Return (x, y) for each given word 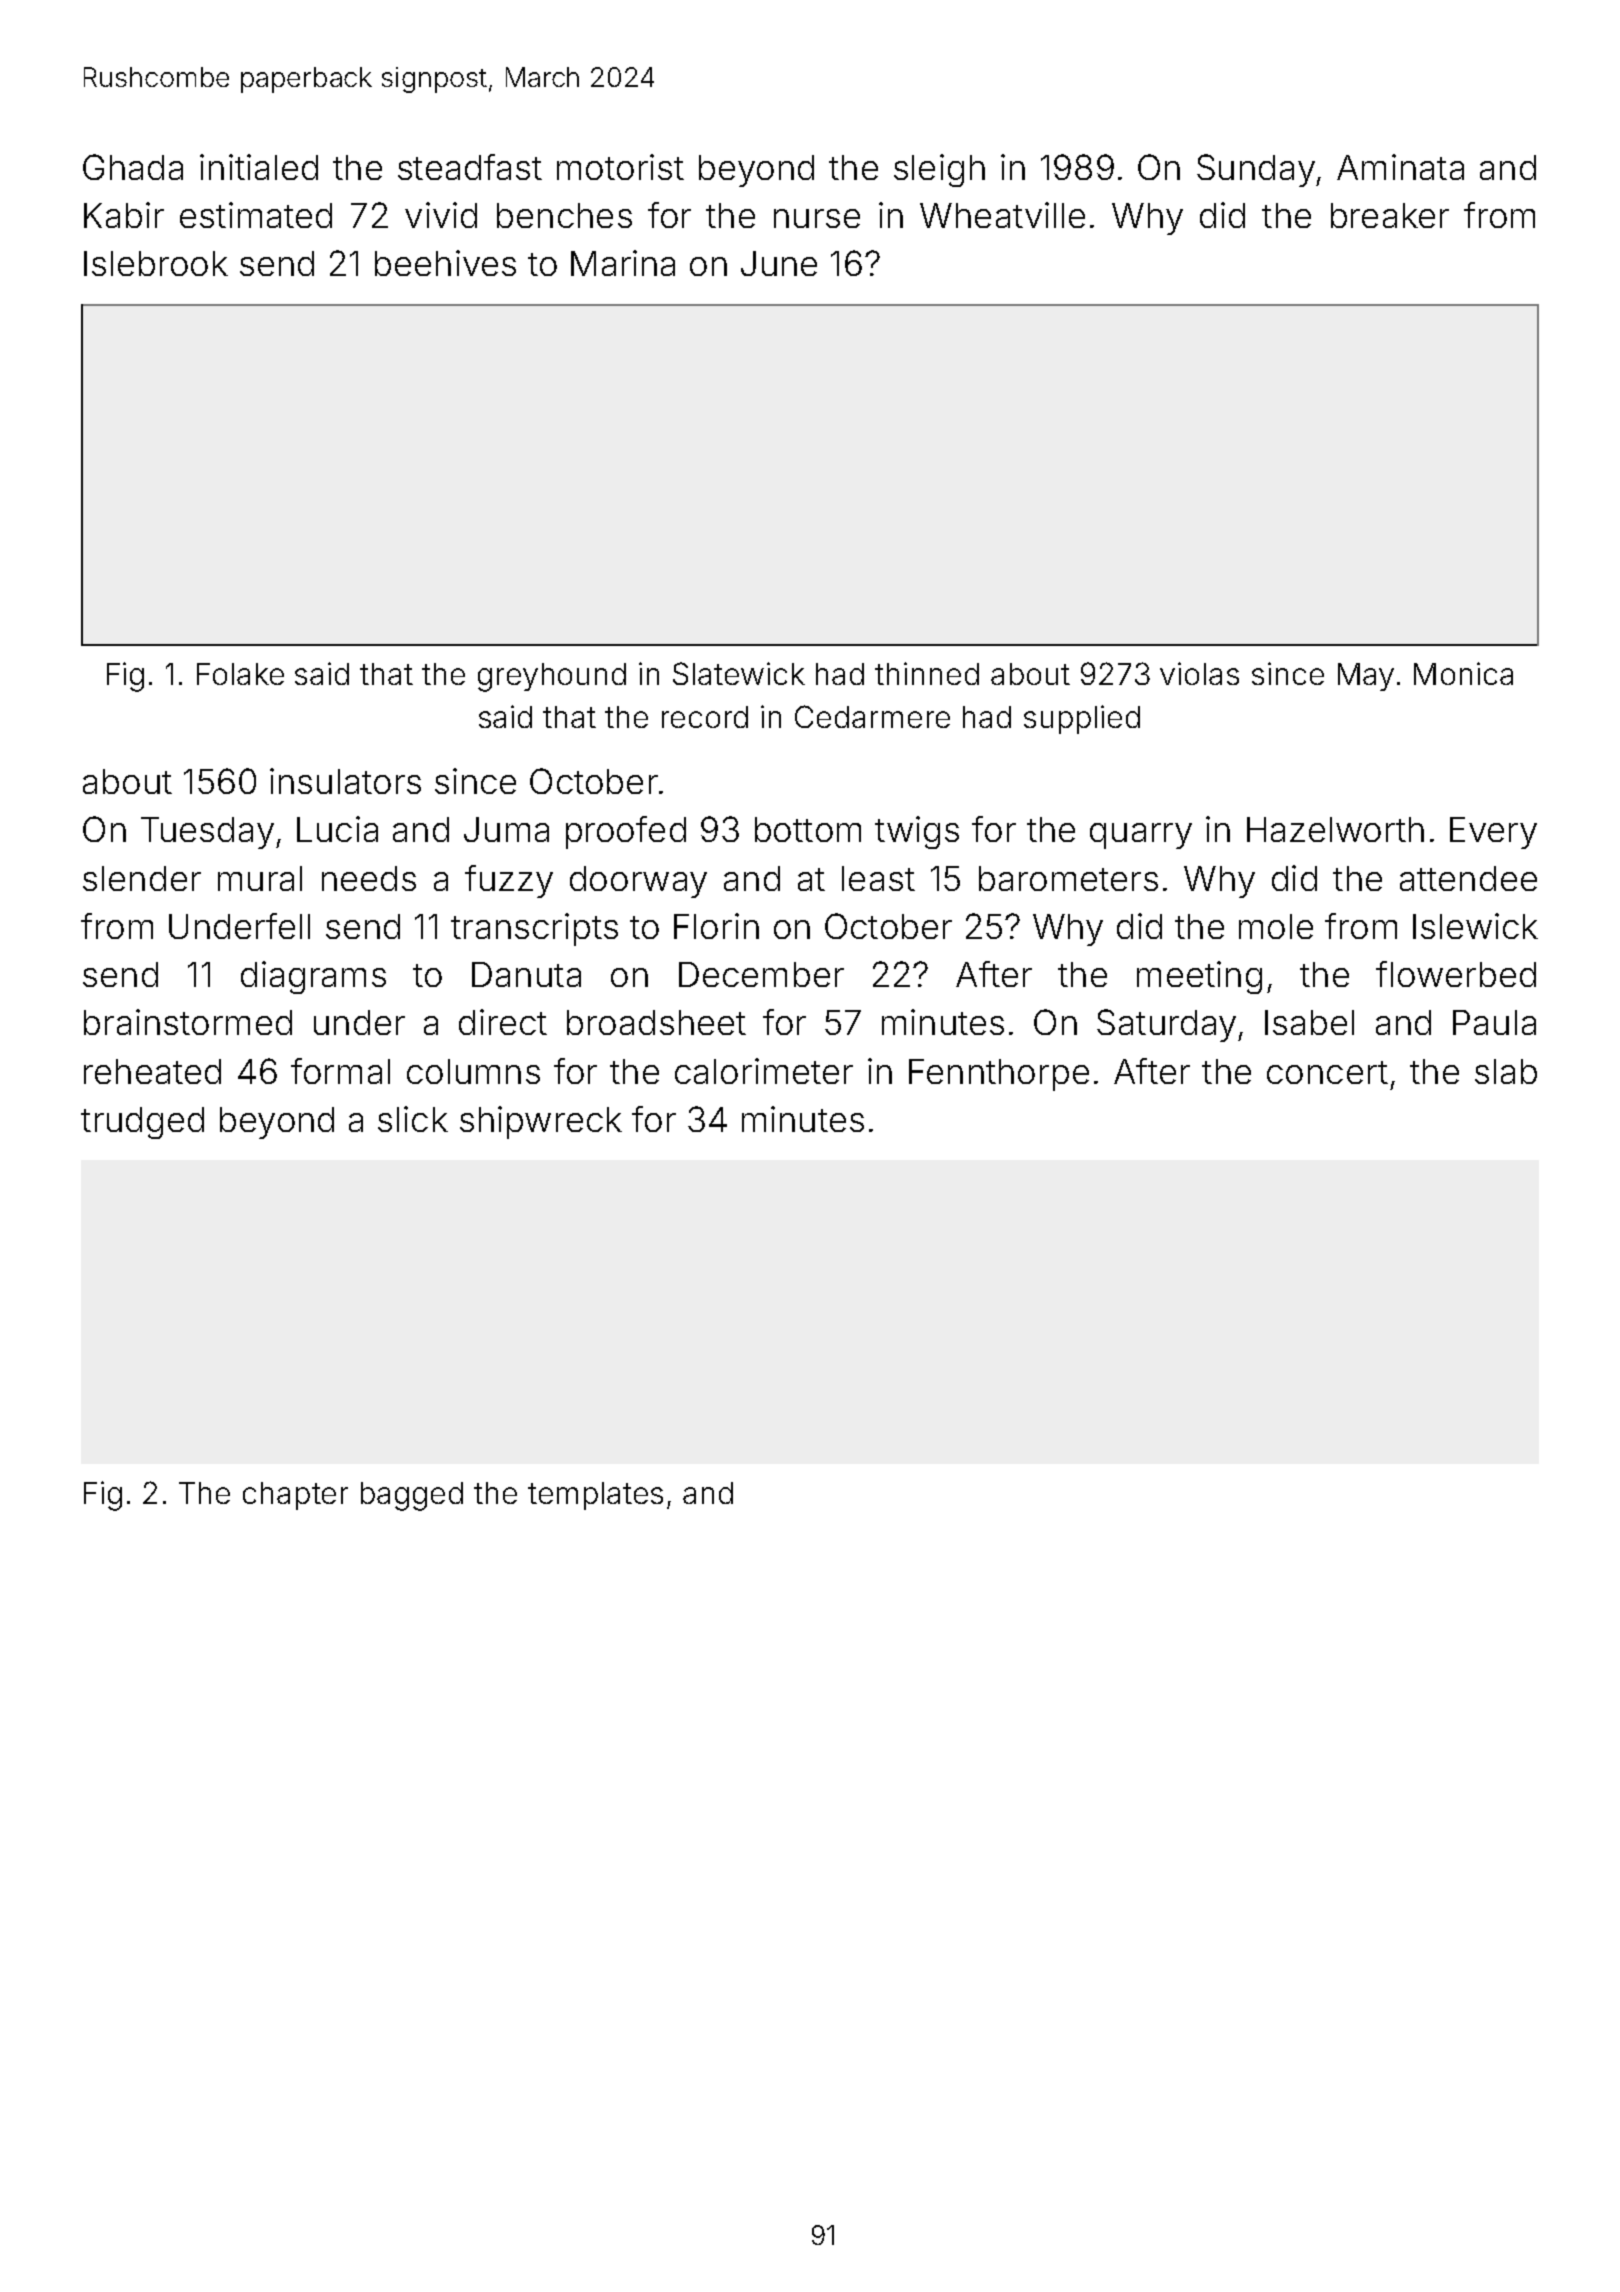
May (1366, 677)
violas (1199, 673)
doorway (638, 882)
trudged (142, 1123)
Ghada (133, 167)
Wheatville (1002, 215)
